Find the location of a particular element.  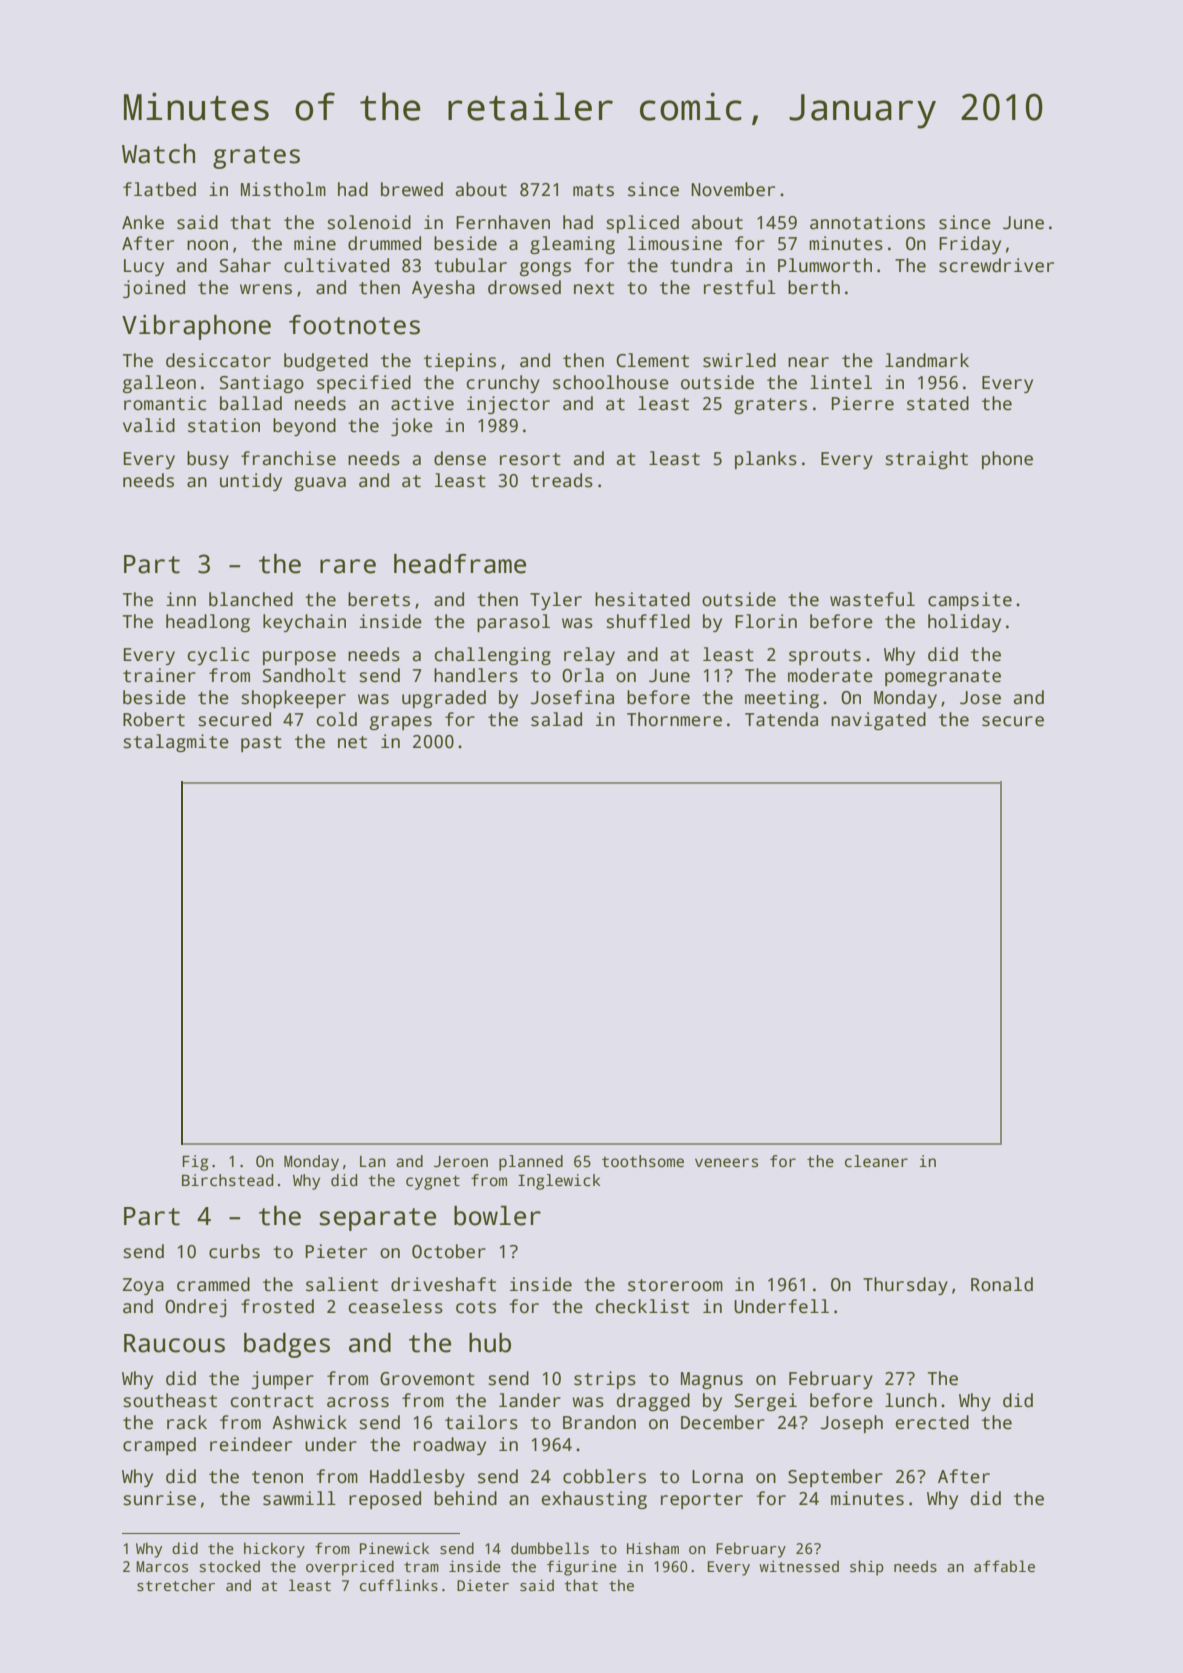

sunrise is located at coordinates (159, 1498).
